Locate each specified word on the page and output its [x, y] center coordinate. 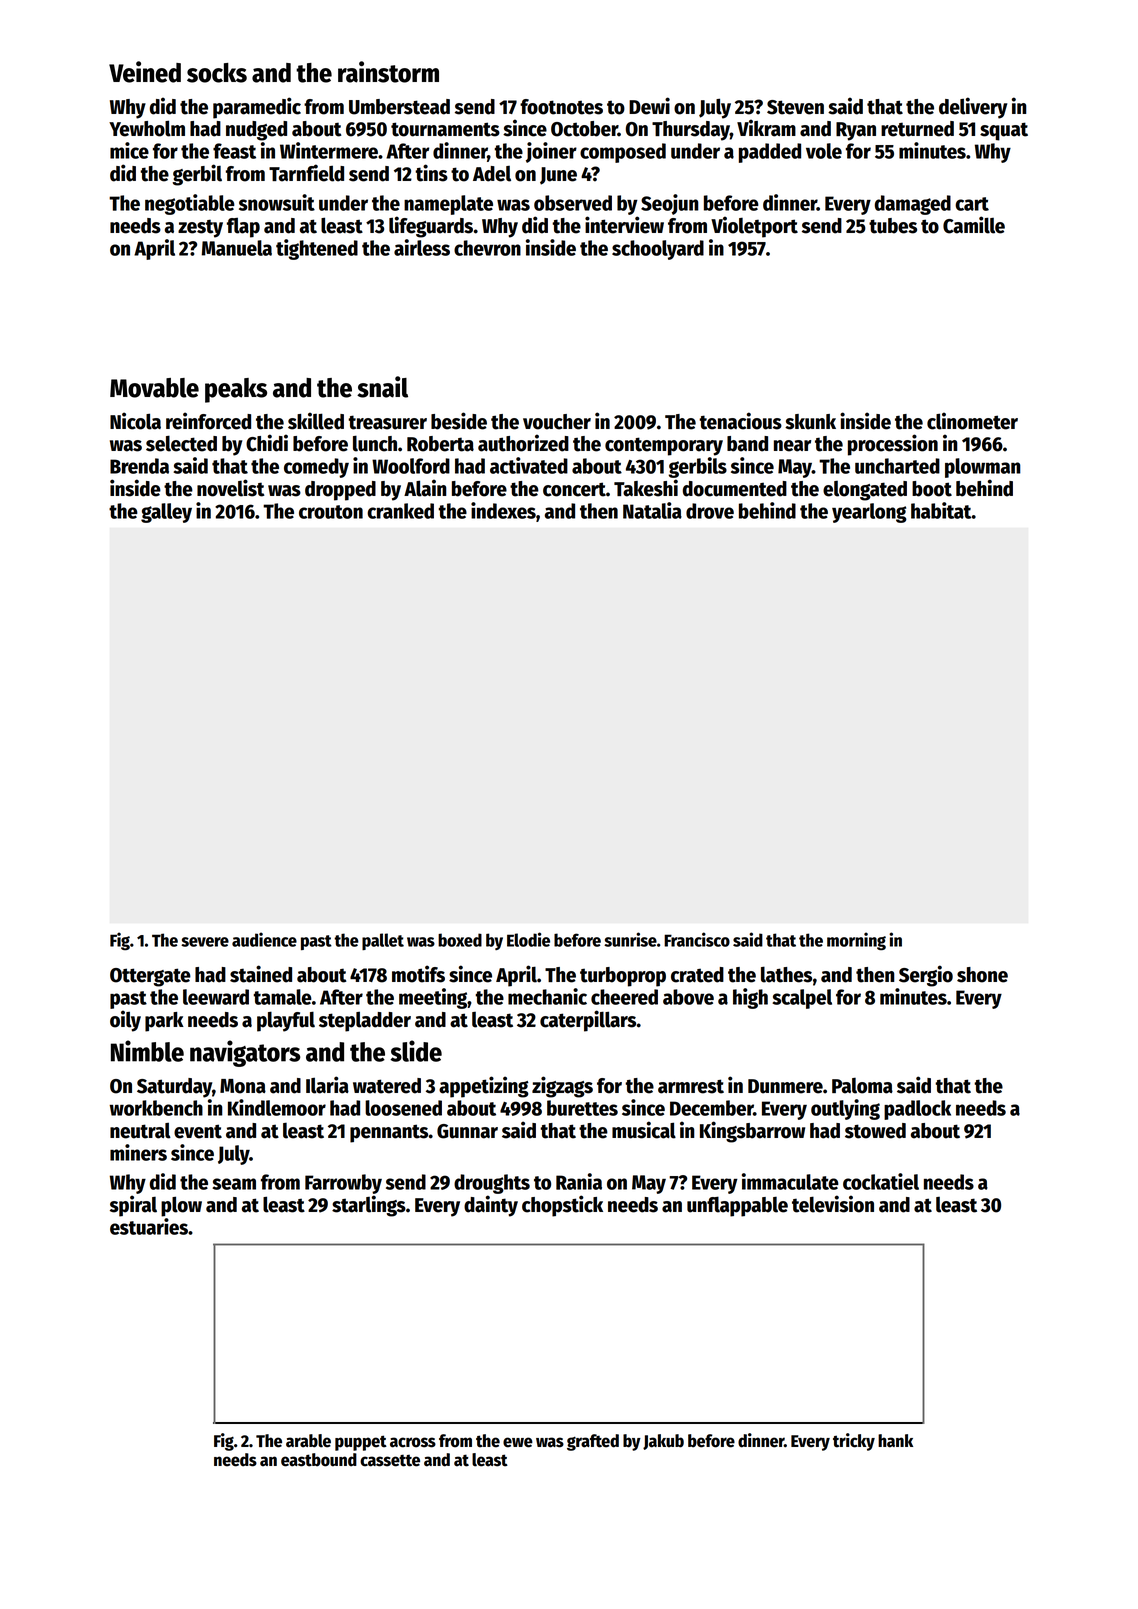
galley [166, 513]
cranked [400, 511]
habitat [941, 510]
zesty [200, 228]
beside [459, 421]
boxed [460, 940]
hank [895, 1441]
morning [856, 941]
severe [205, 942]
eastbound [319, 1460]
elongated [865, 491]
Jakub [663, 1442]
